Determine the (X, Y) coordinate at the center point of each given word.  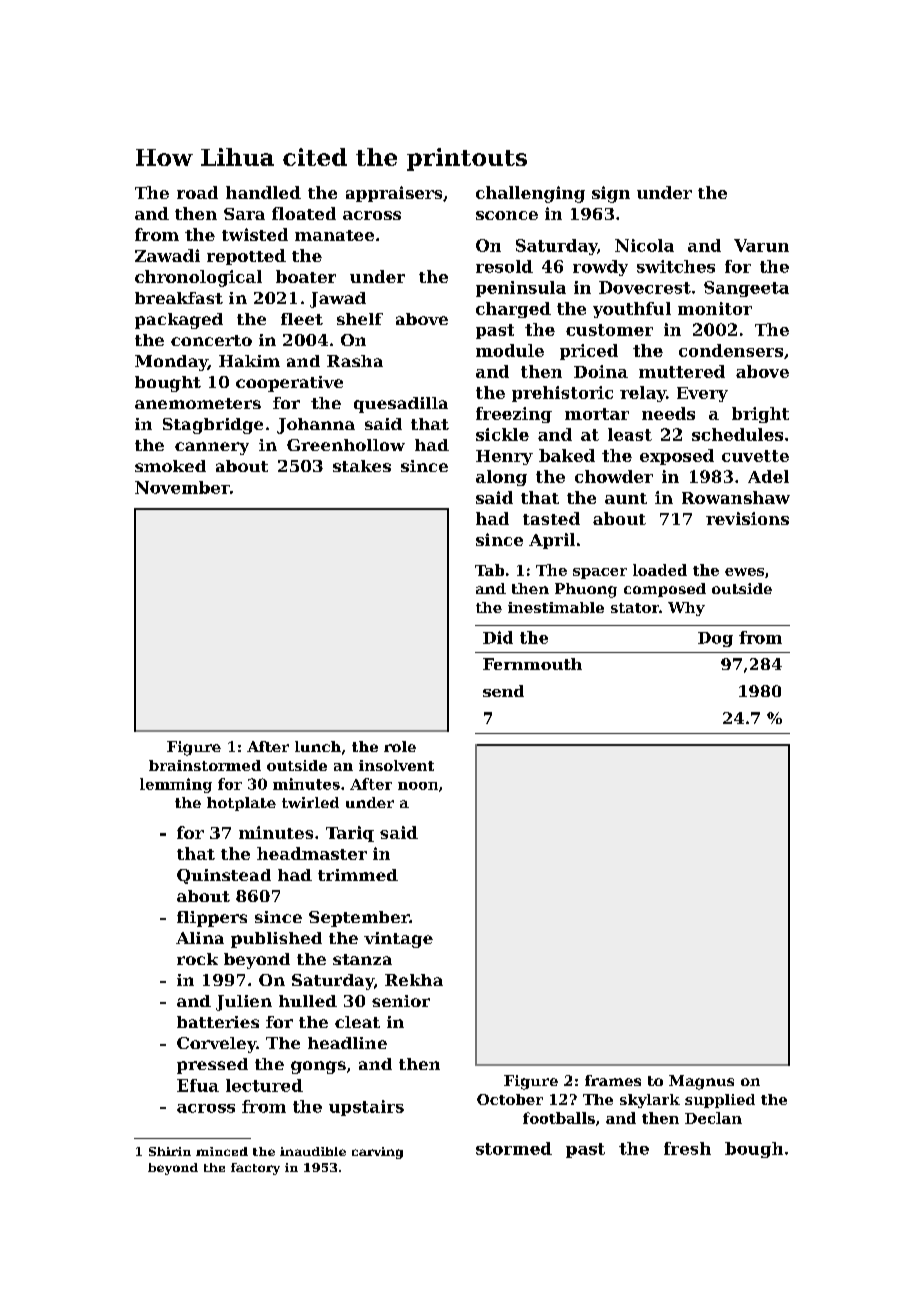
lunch (318, 746)
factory (255, 1169)
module (510, 350)
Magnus (701, 1082)
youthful (632, 310)
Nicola (644, 245)
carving (377, 1153)
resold (504, 266)
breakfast (179, 298)
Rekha (414, 980)
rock (197, 959)
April (552, 541)
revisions (747, 518)
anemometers (198, 403)
